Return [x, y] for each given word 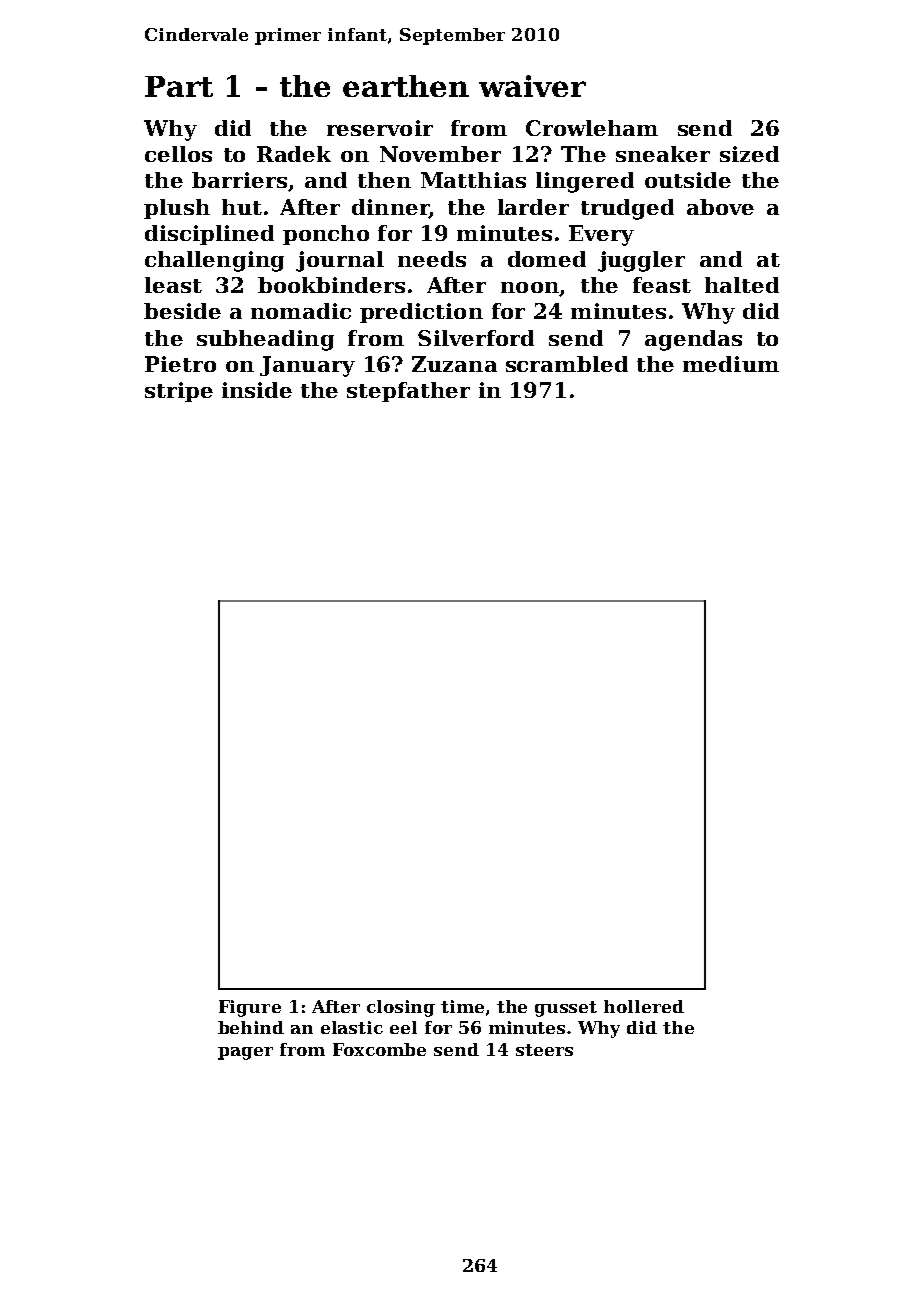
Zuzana [454, 364]
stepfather [408, 392]
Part [179, 86]
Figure [250, 1008]
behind [251, 1027]
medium [731, 364]
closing [401, 1008]
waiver [532, 86]
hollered [644, 1006]
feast [662, 285]
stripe [179, 392]
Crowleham [592, 128]
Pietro [180, 364]
